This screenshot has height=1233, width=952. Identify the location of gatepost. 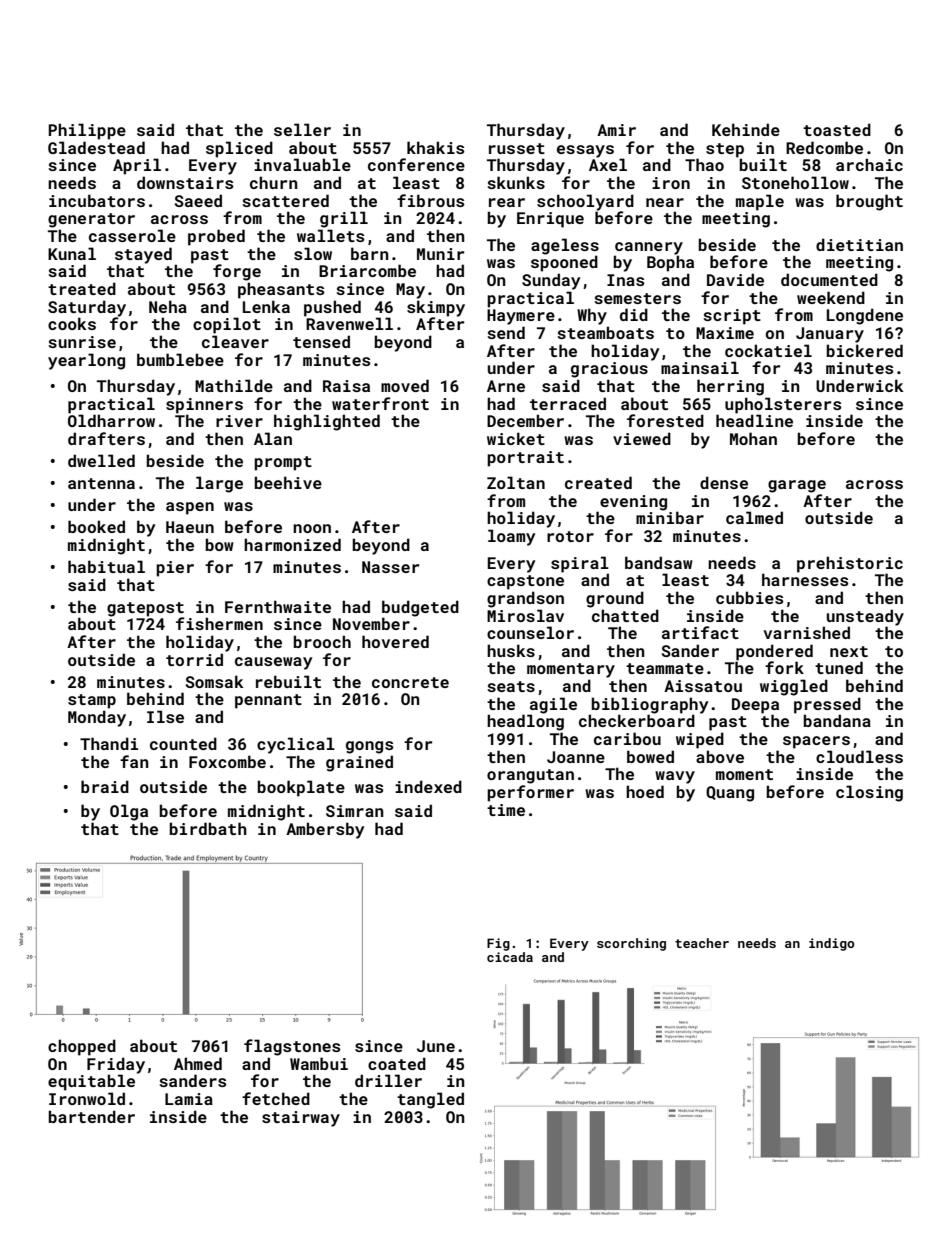
(145, 609).
